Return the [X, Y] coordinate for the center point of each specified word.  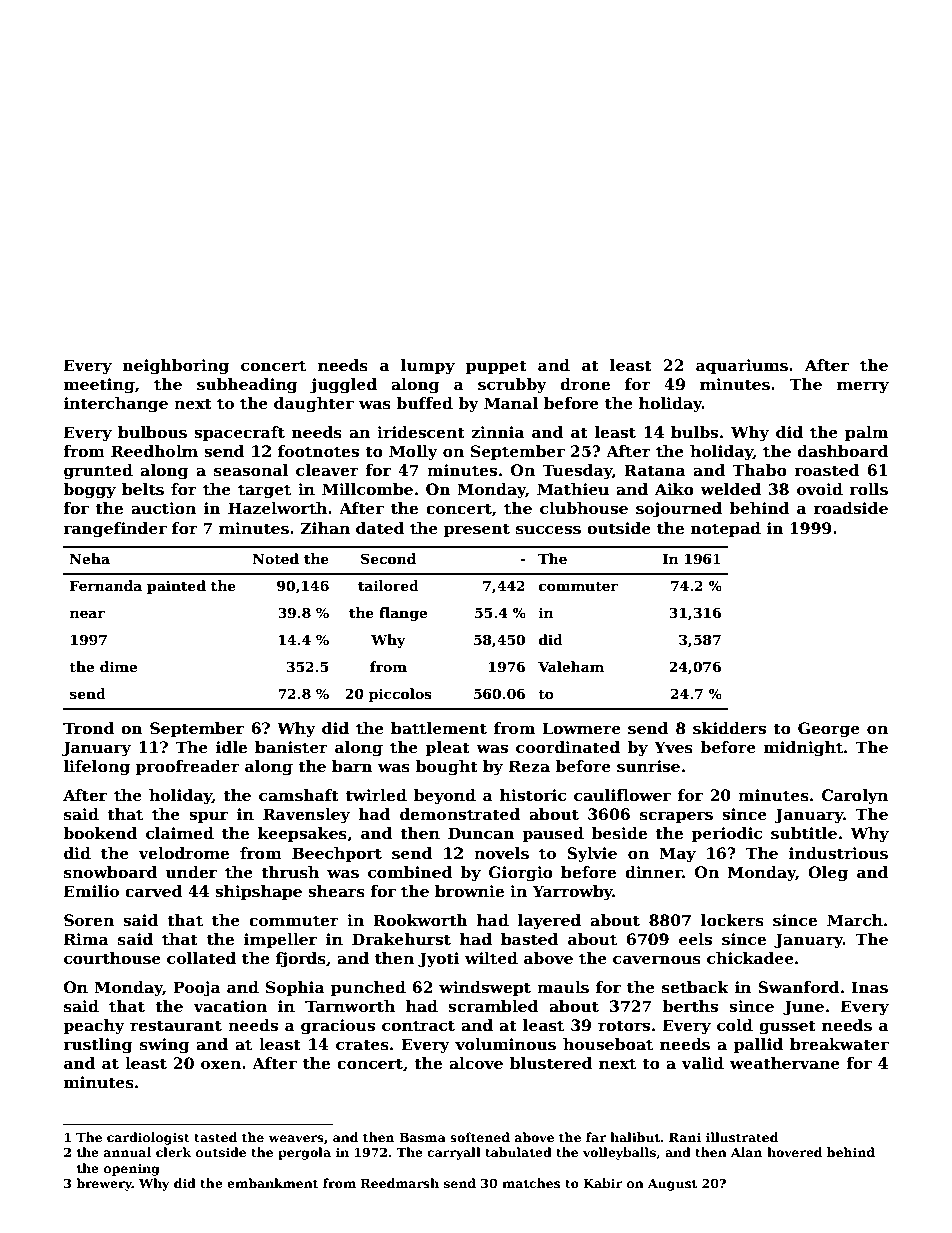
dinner [654, 872]
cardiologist [148, 1138]
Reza [529, 766]
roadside [851, 508]
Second [388, 558]
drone [585, 384]
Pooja [197, 989]
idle [231, 747]
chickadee [750, 958]
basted [530, 939]
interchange [116, 405]
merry [863, 387]
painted [176, 587]
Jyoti [439, 960]
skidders [729, 728]
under [191, 872]
